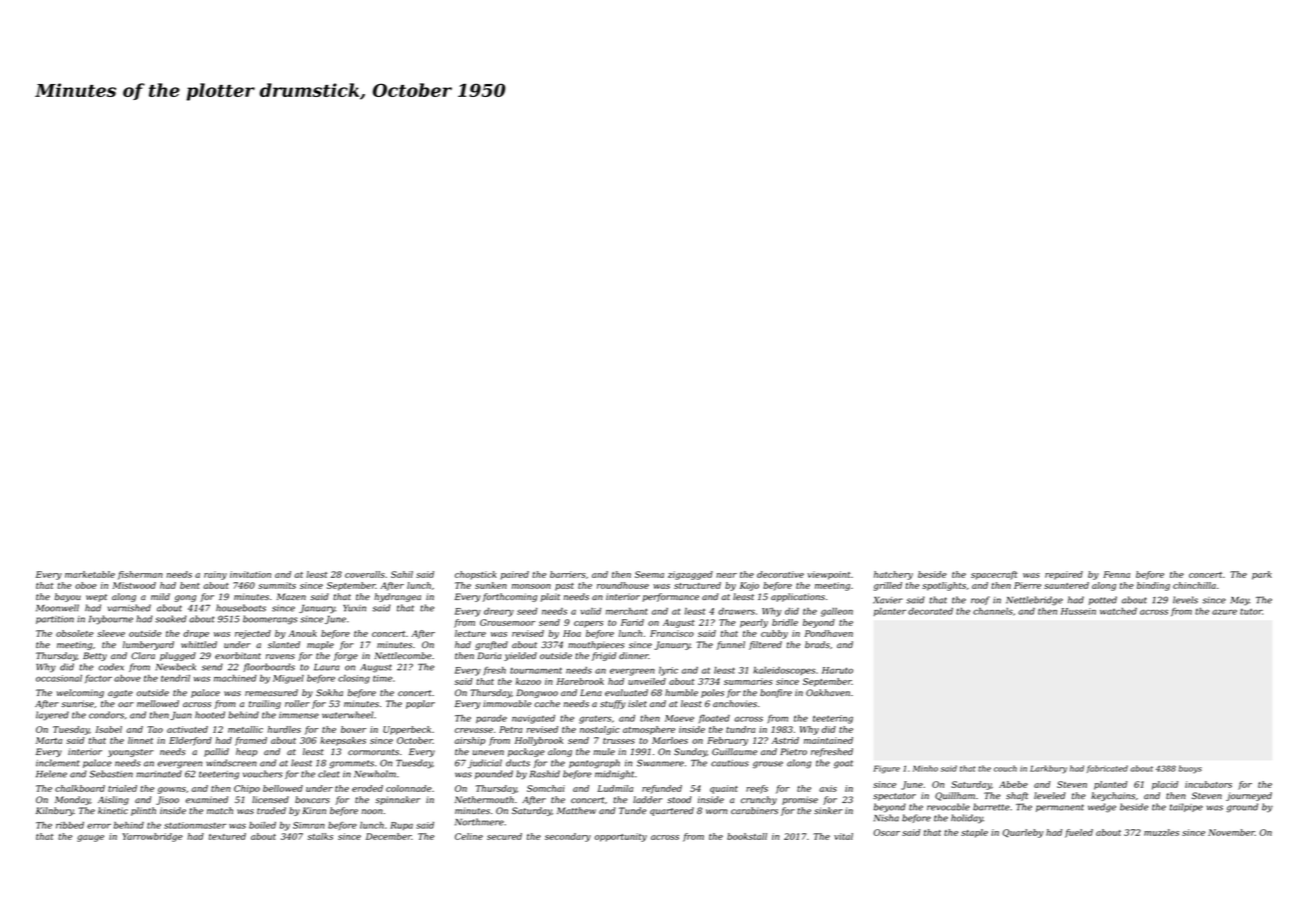 This screenshot has width=1308, height=924. I want to click on soaked, so click(171, 619).
